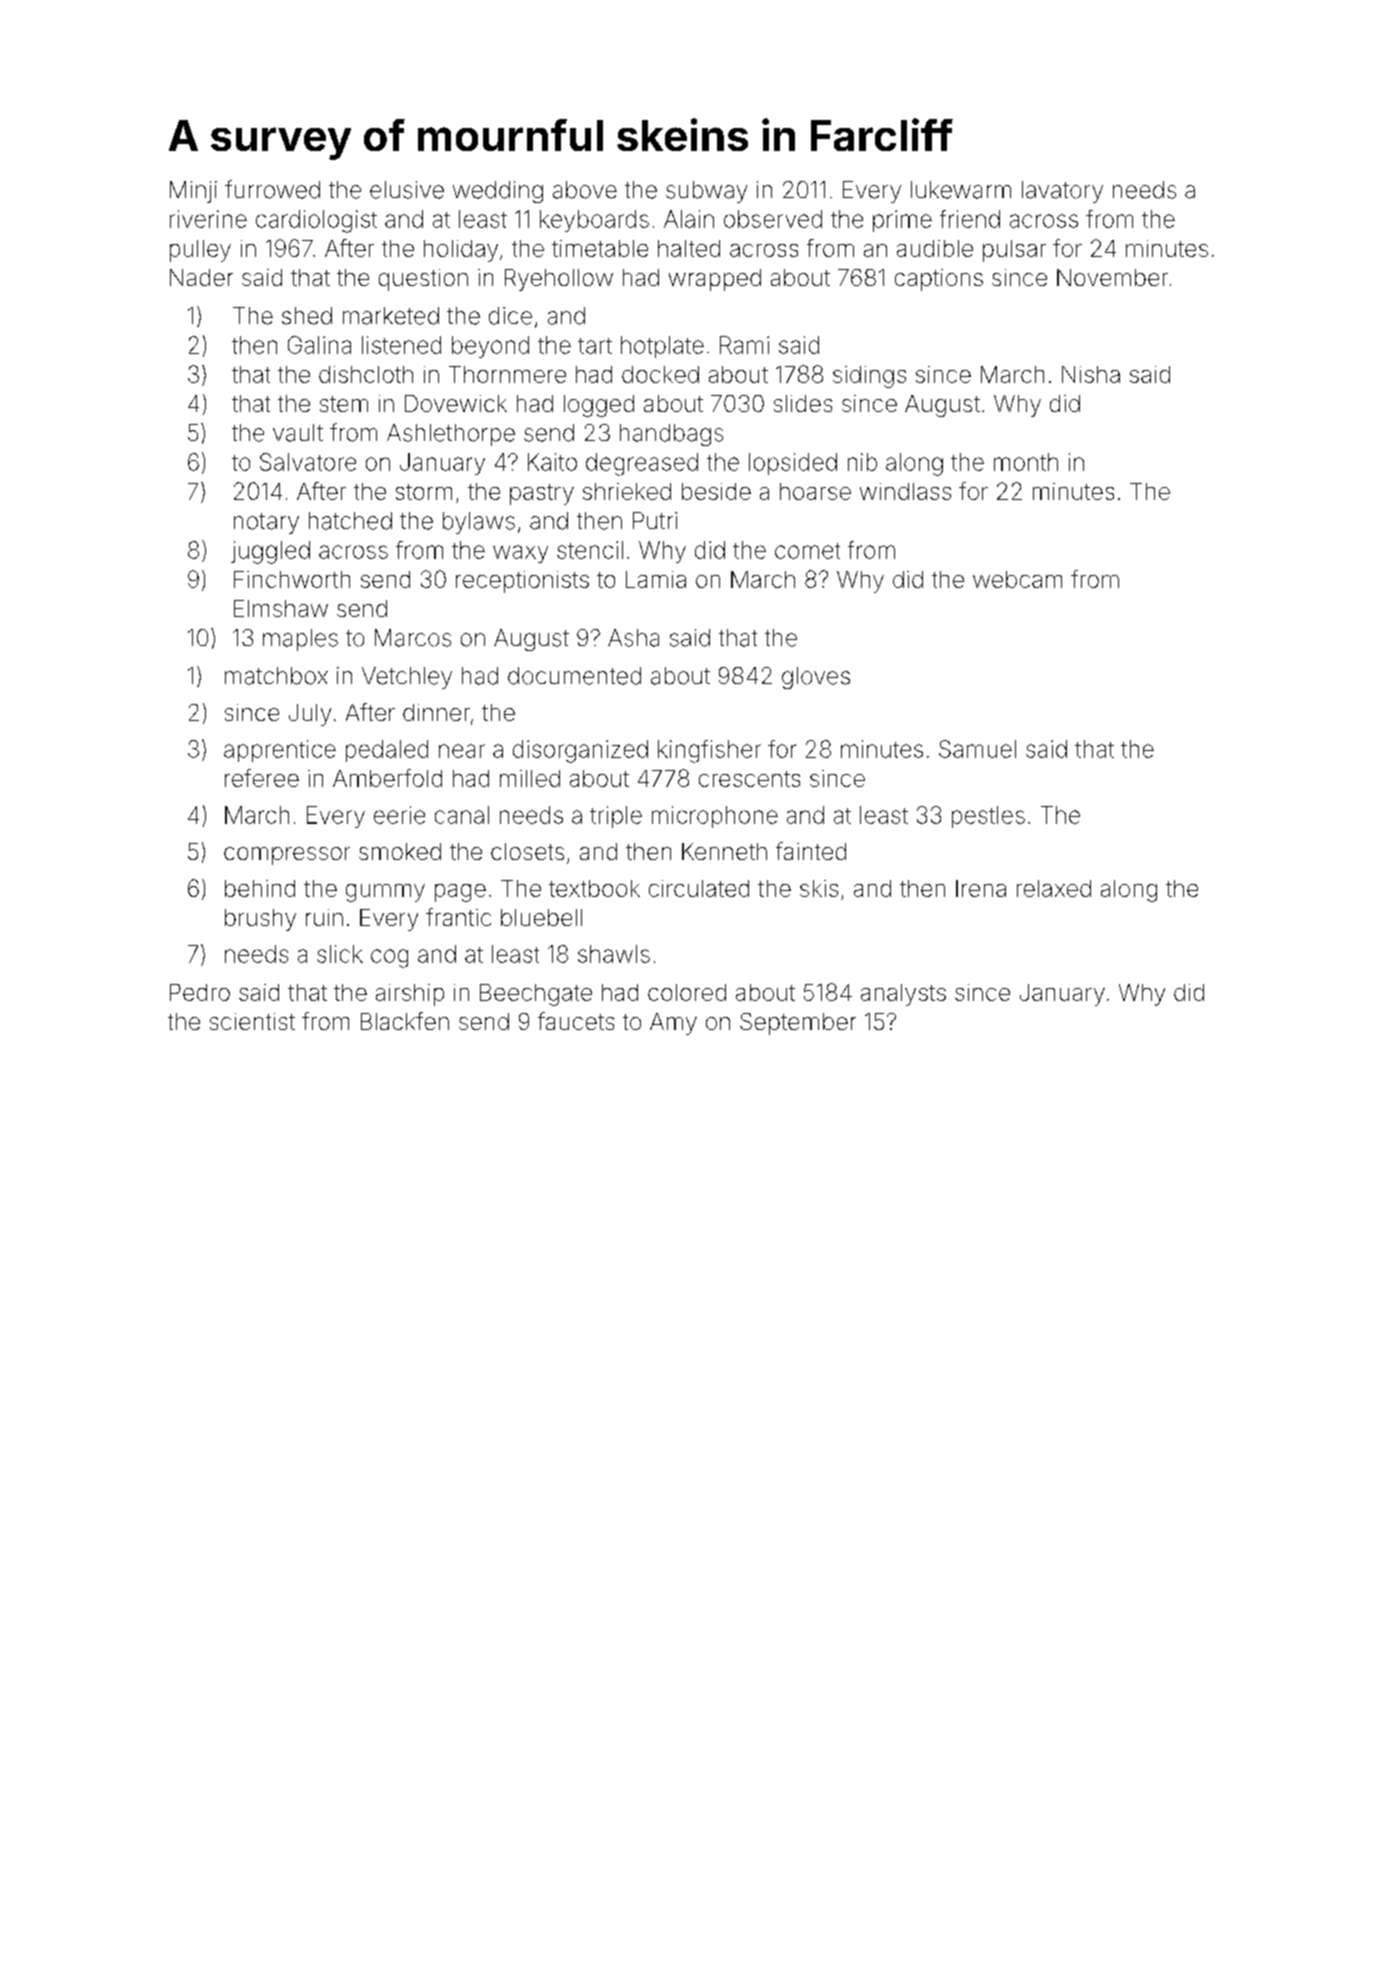 The height and width of the screenshot is (1969, 1386). I want to click on Pedro, so click(200, 992).
